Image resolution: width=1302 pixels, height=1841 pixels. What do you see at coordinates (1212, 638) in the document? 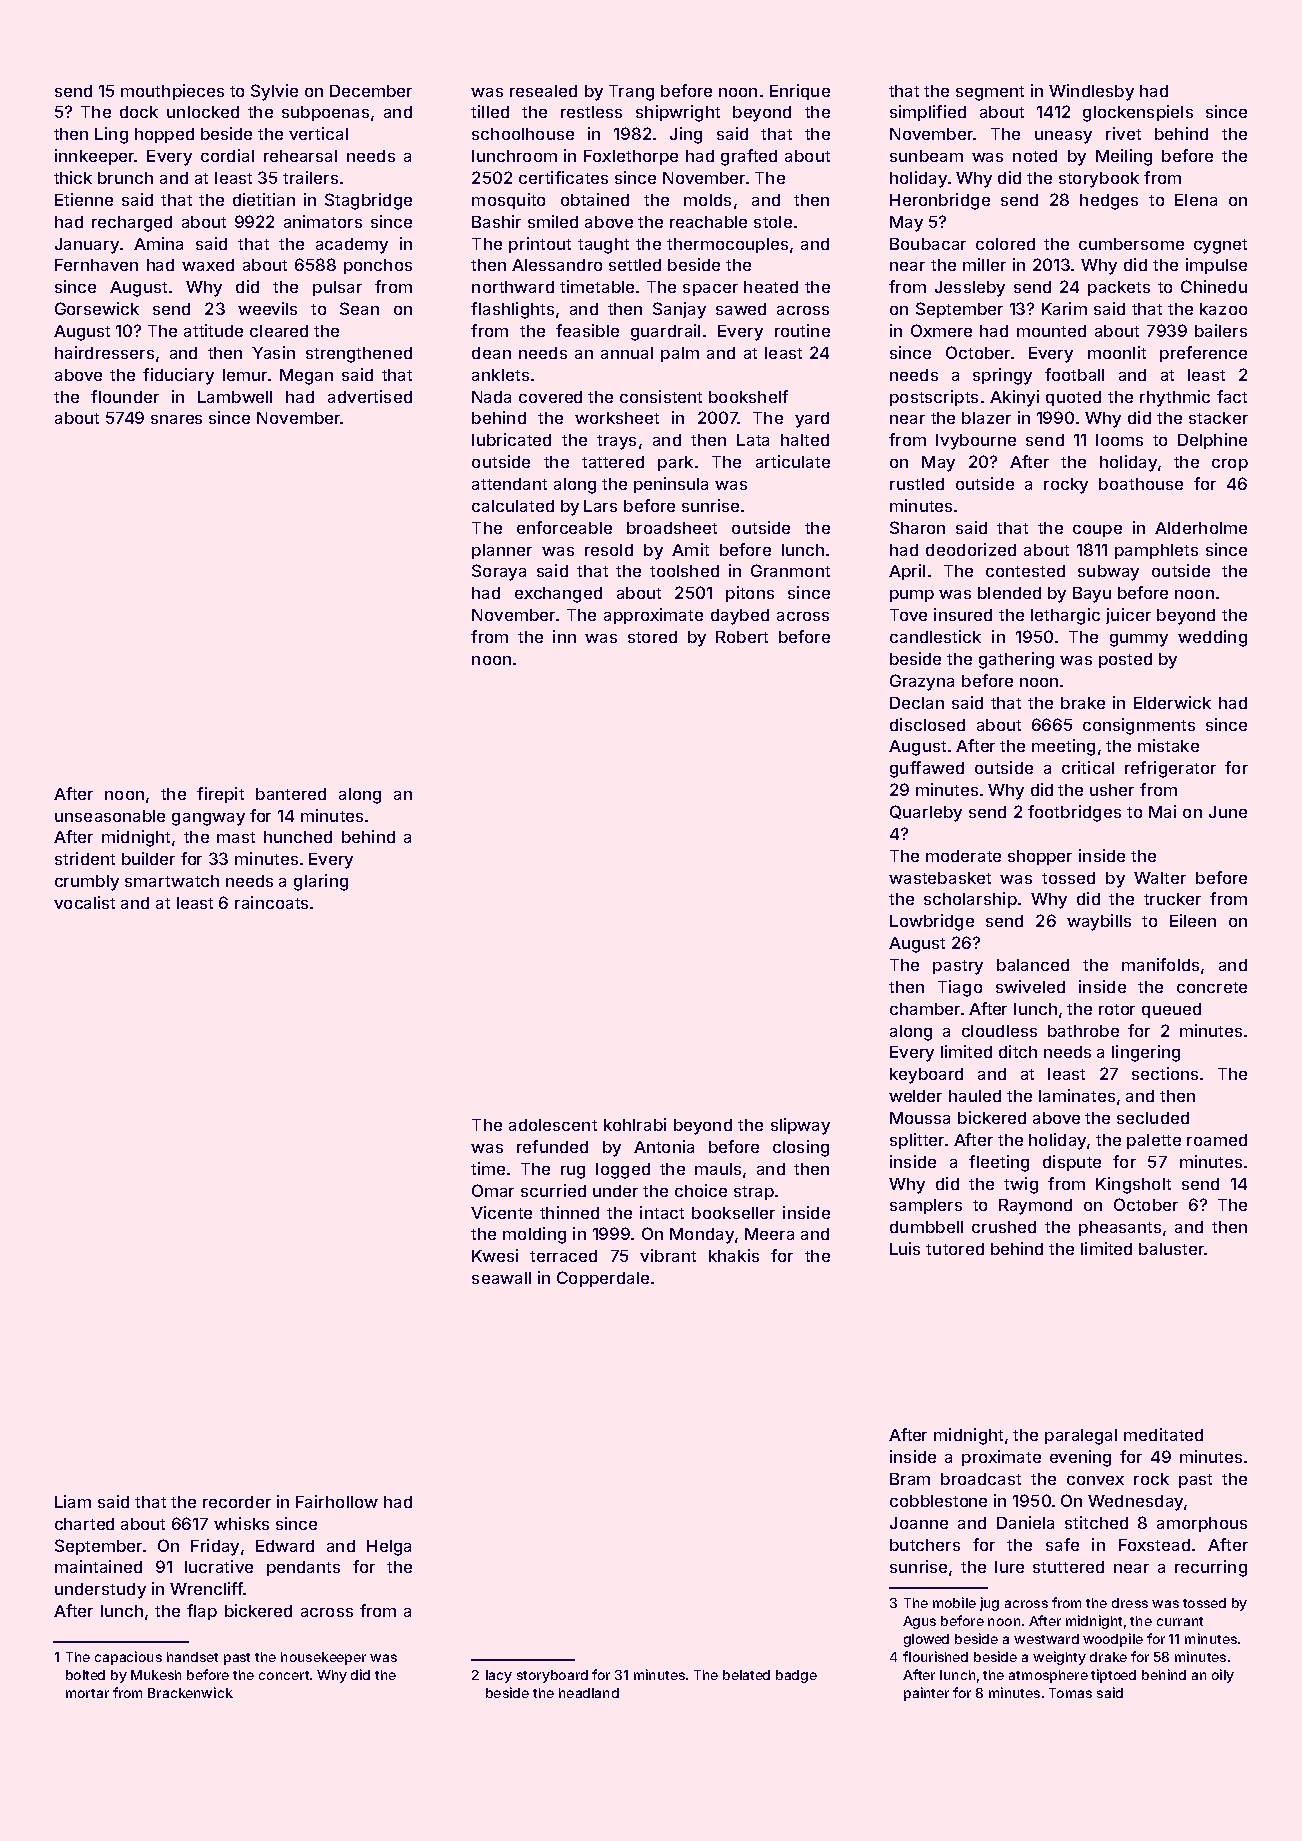
I see `wedding` at bounding box center [1212, 638].
